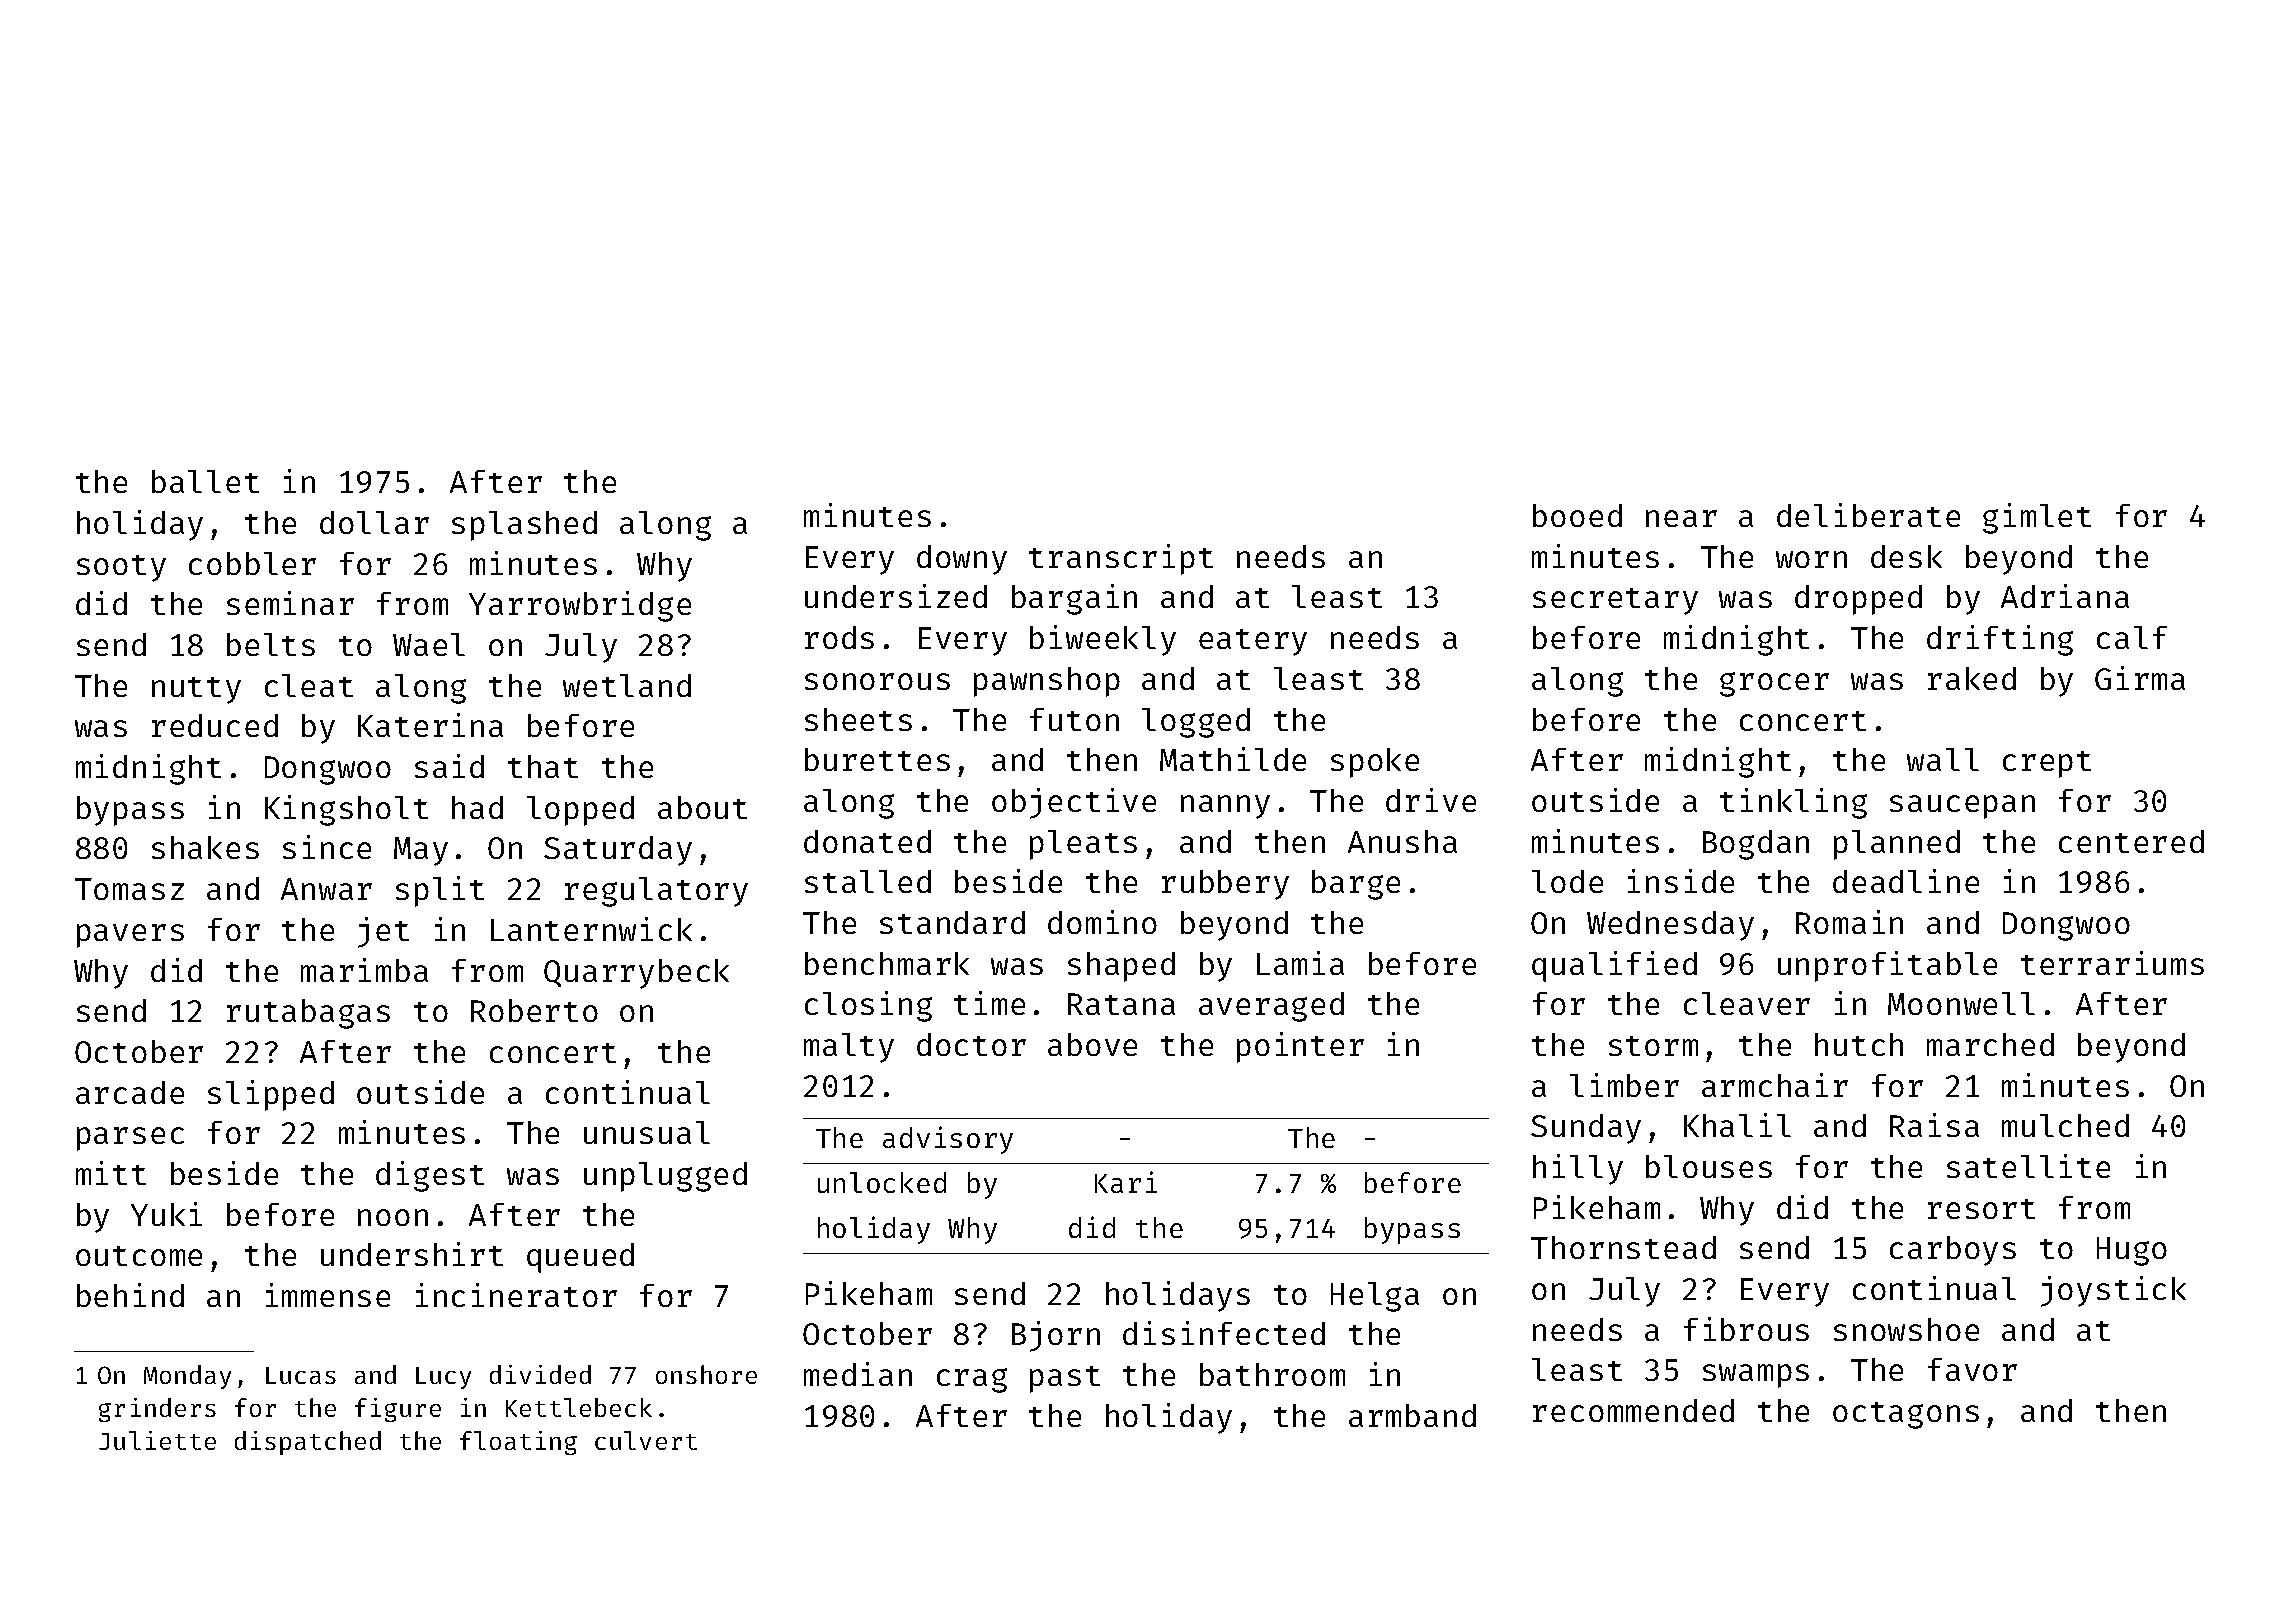  I want to click on reduced, so click(215, 725).
